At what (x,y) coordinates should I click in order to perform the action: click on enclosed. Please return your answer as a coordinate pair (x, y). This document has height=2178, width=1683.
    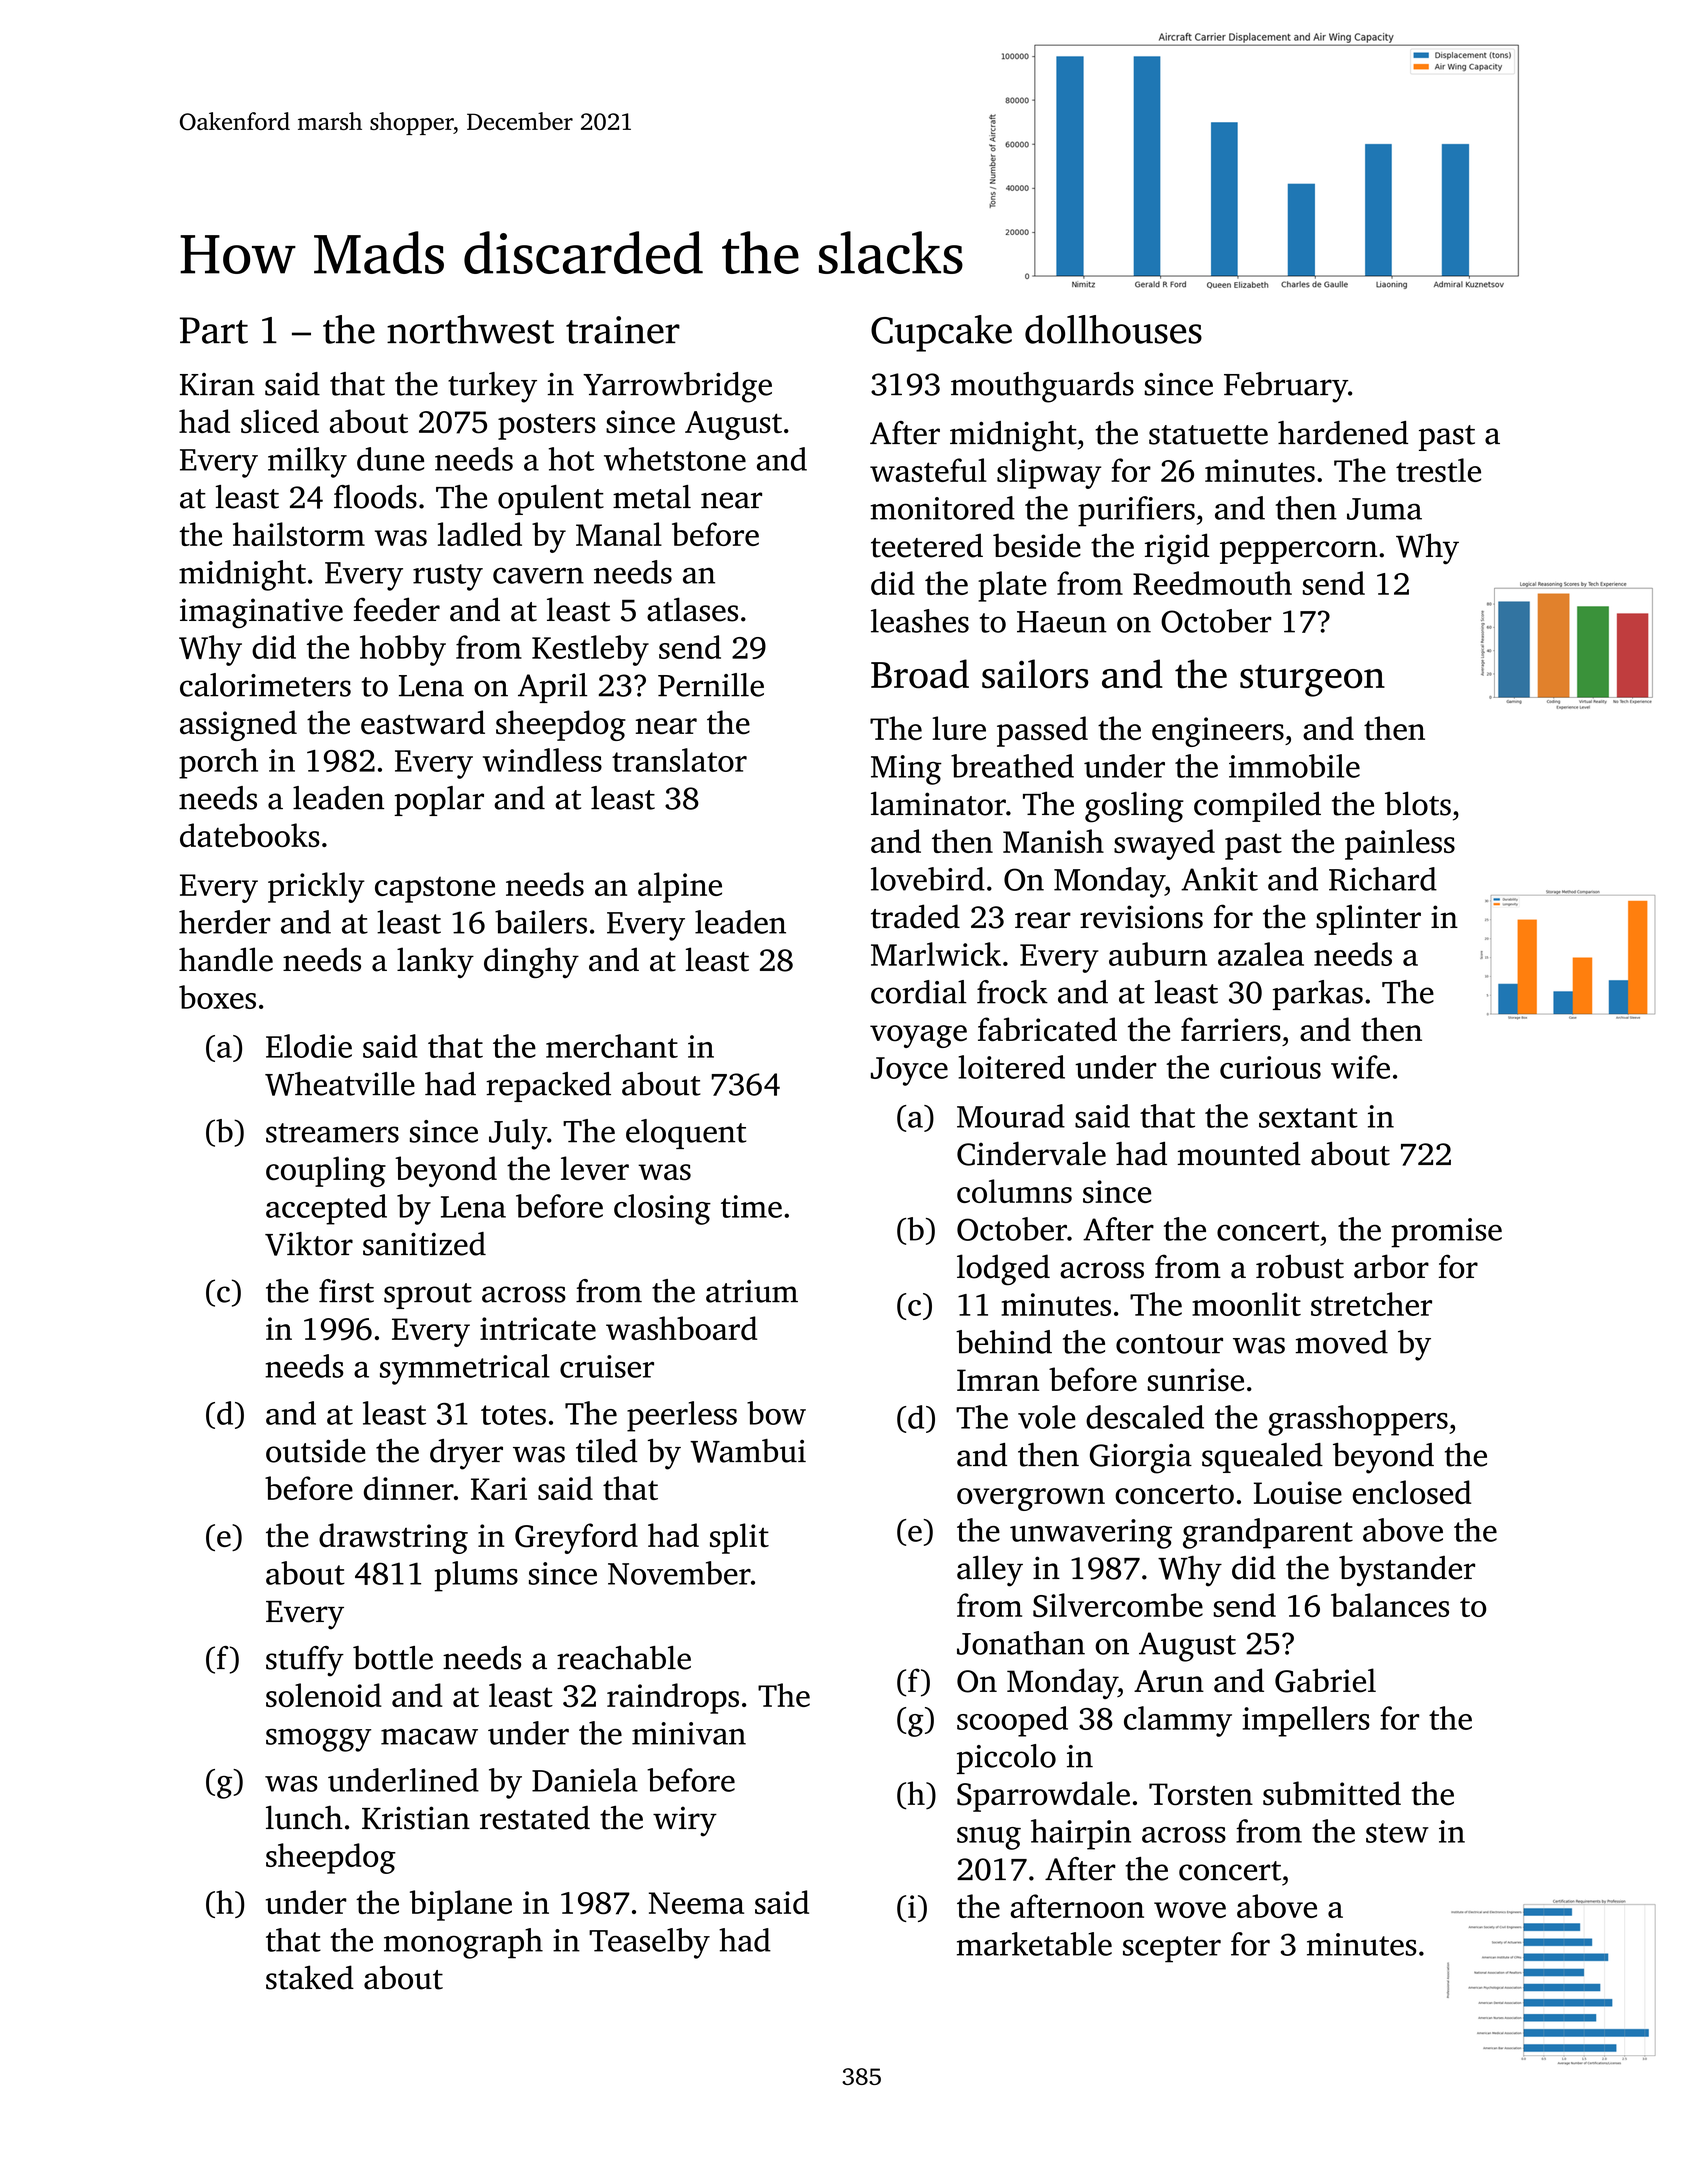
    Looking at the image, I should click on (1412, 1492).
